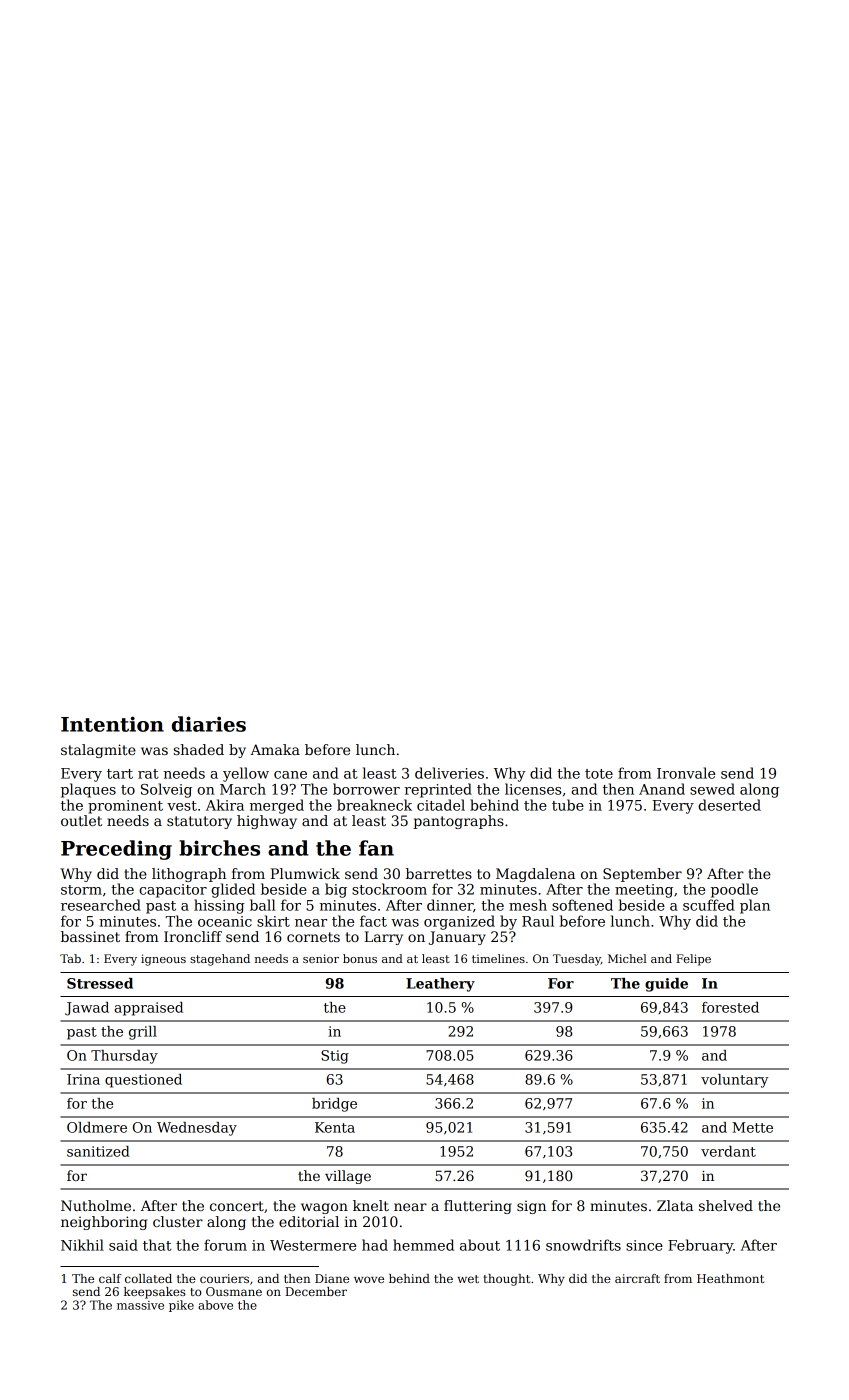 Image resolution: width=849 pixels, height=1400 pixels. I want to click on Nikhil, so click(82, 1245).
